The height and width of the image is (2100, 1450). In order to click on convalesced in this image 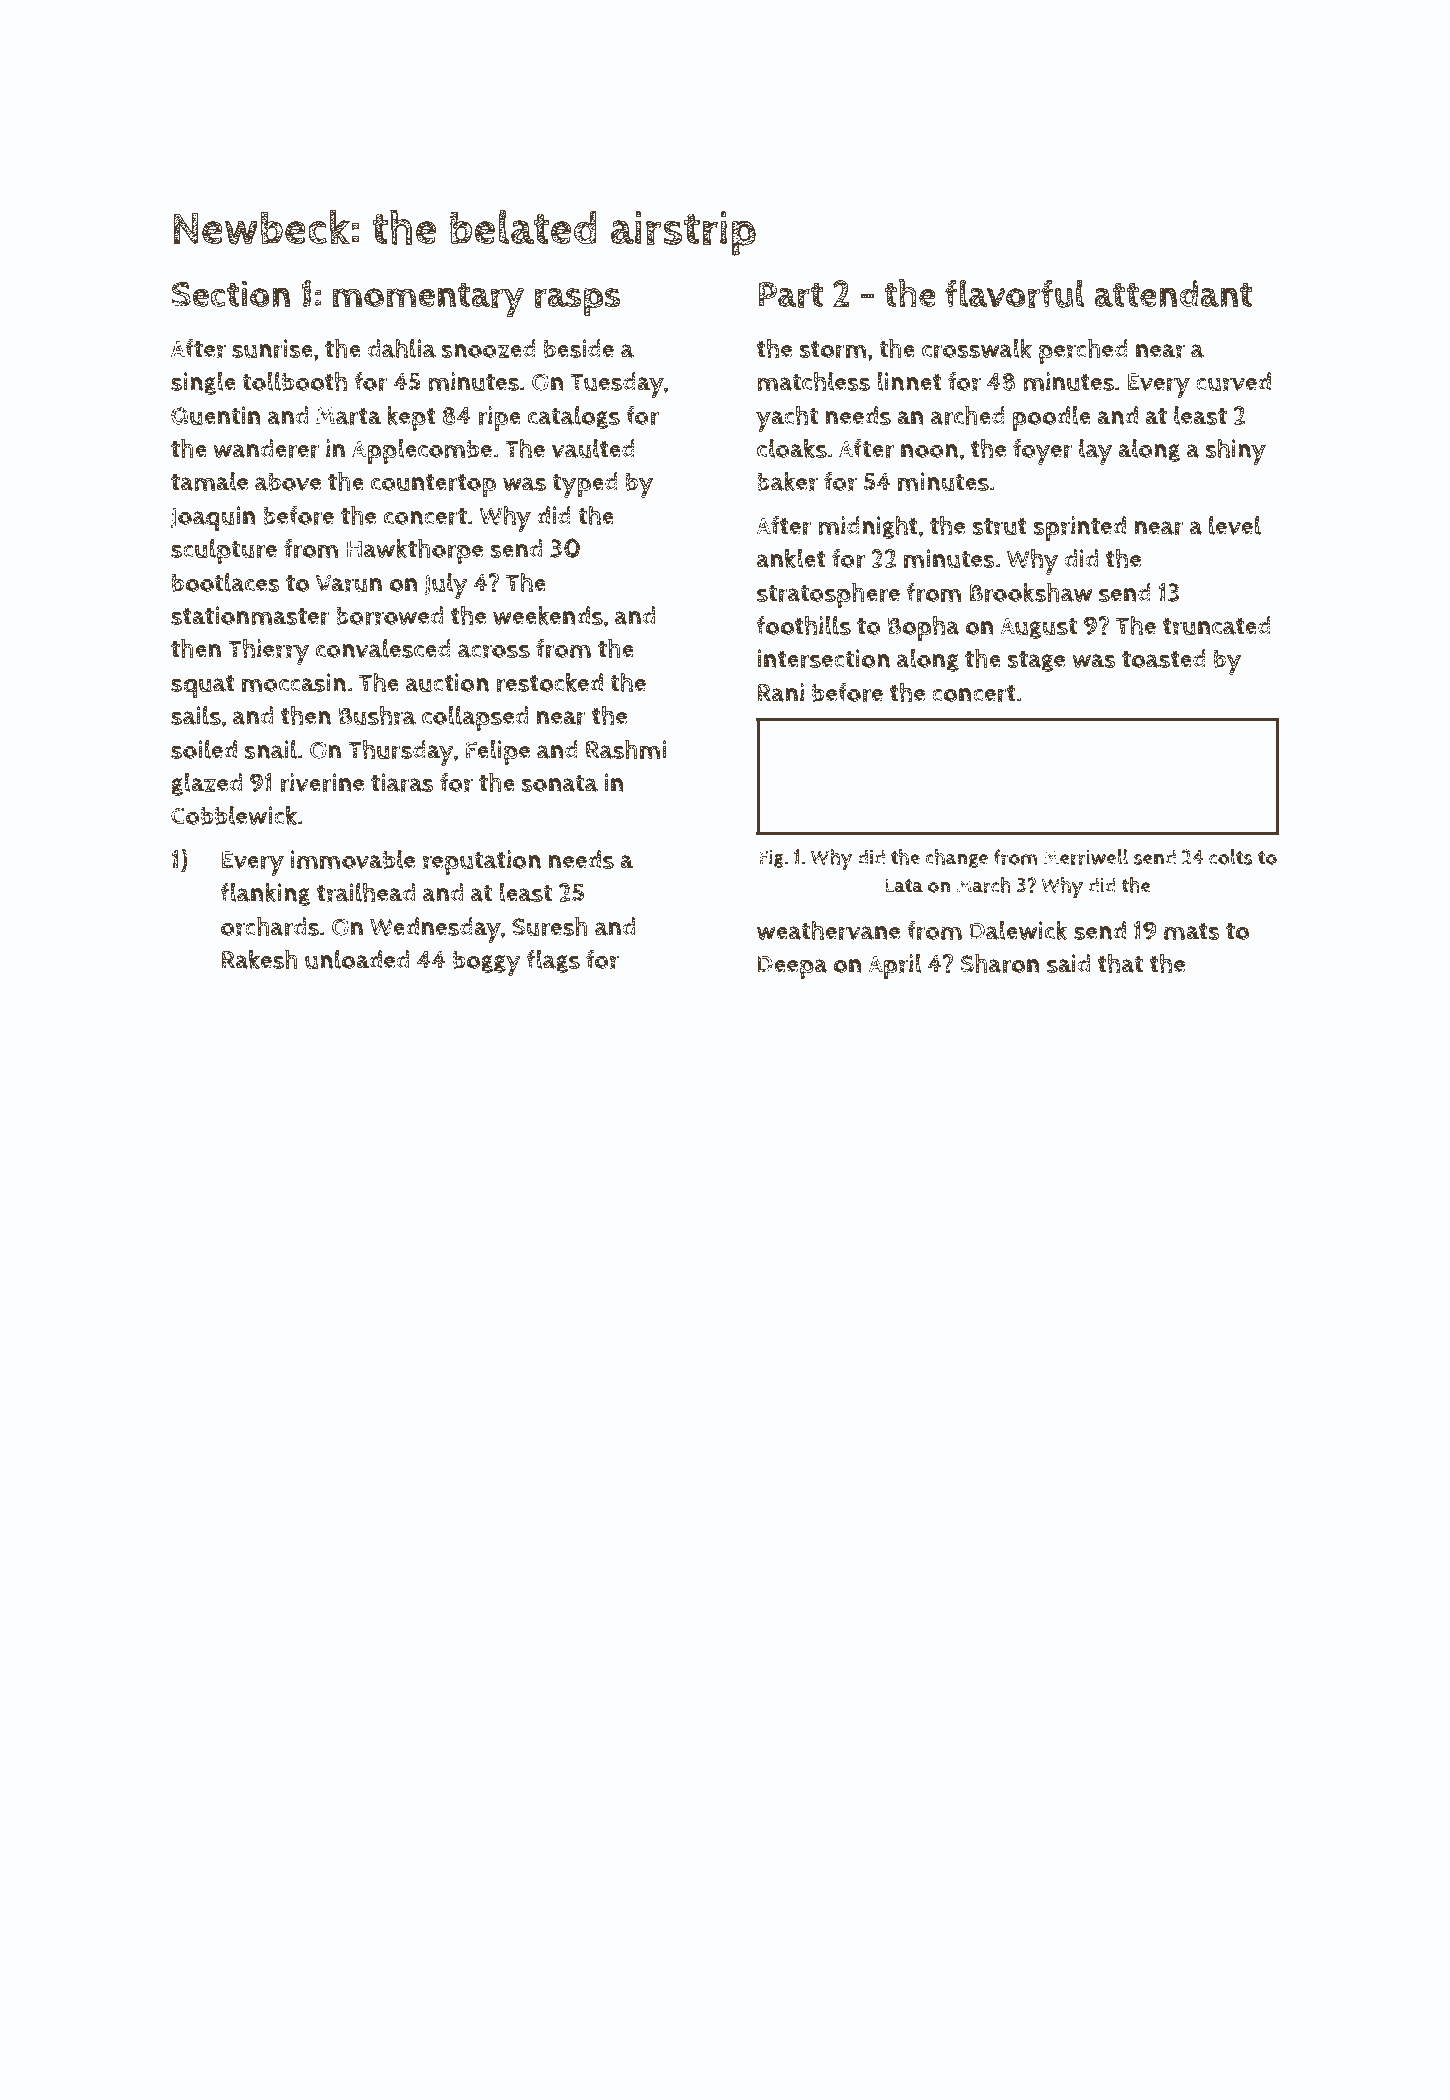, I will do `click(383, 648)`.
